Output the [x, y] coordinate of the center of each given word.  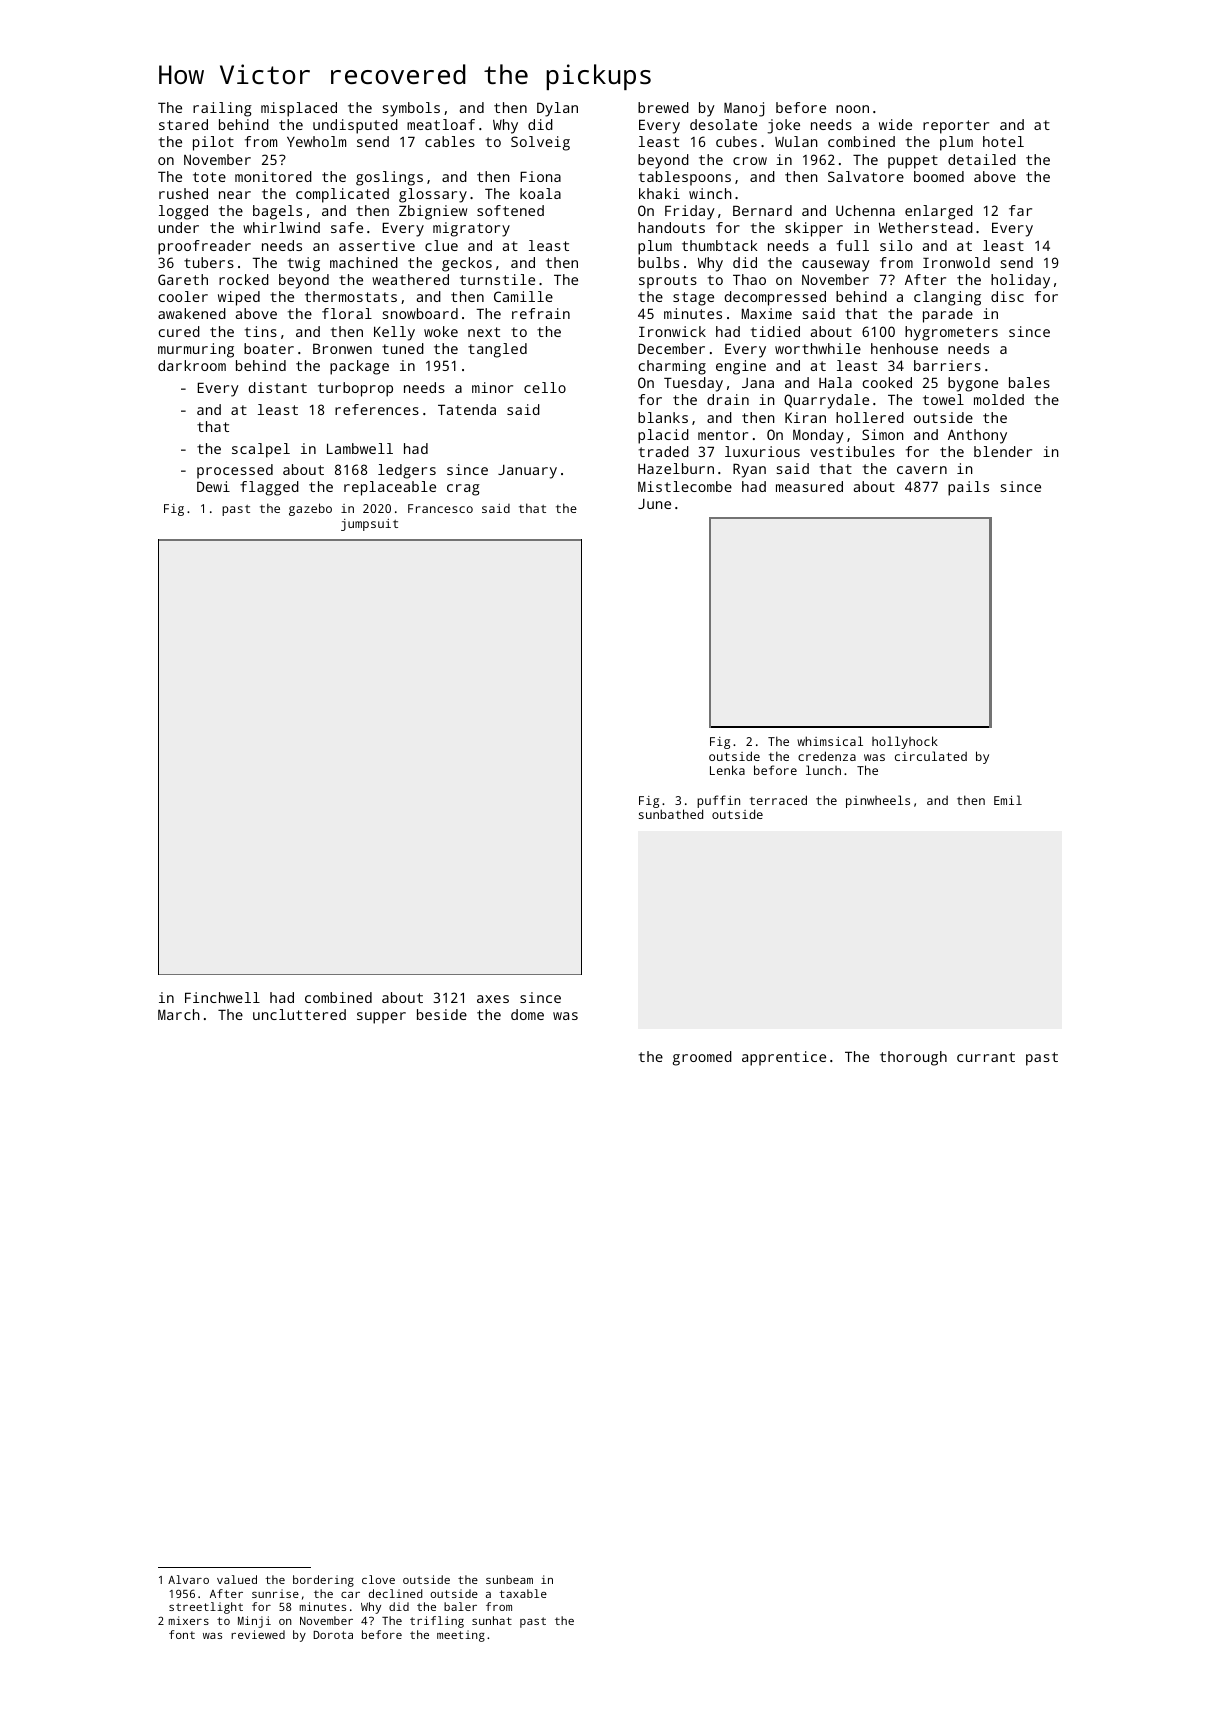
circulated [931, 756]
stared [183, 124]
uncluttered [299, 1014]
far [1020, 210]
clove [378, 1579]
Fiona [540, 176]
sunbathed [671, 814]
